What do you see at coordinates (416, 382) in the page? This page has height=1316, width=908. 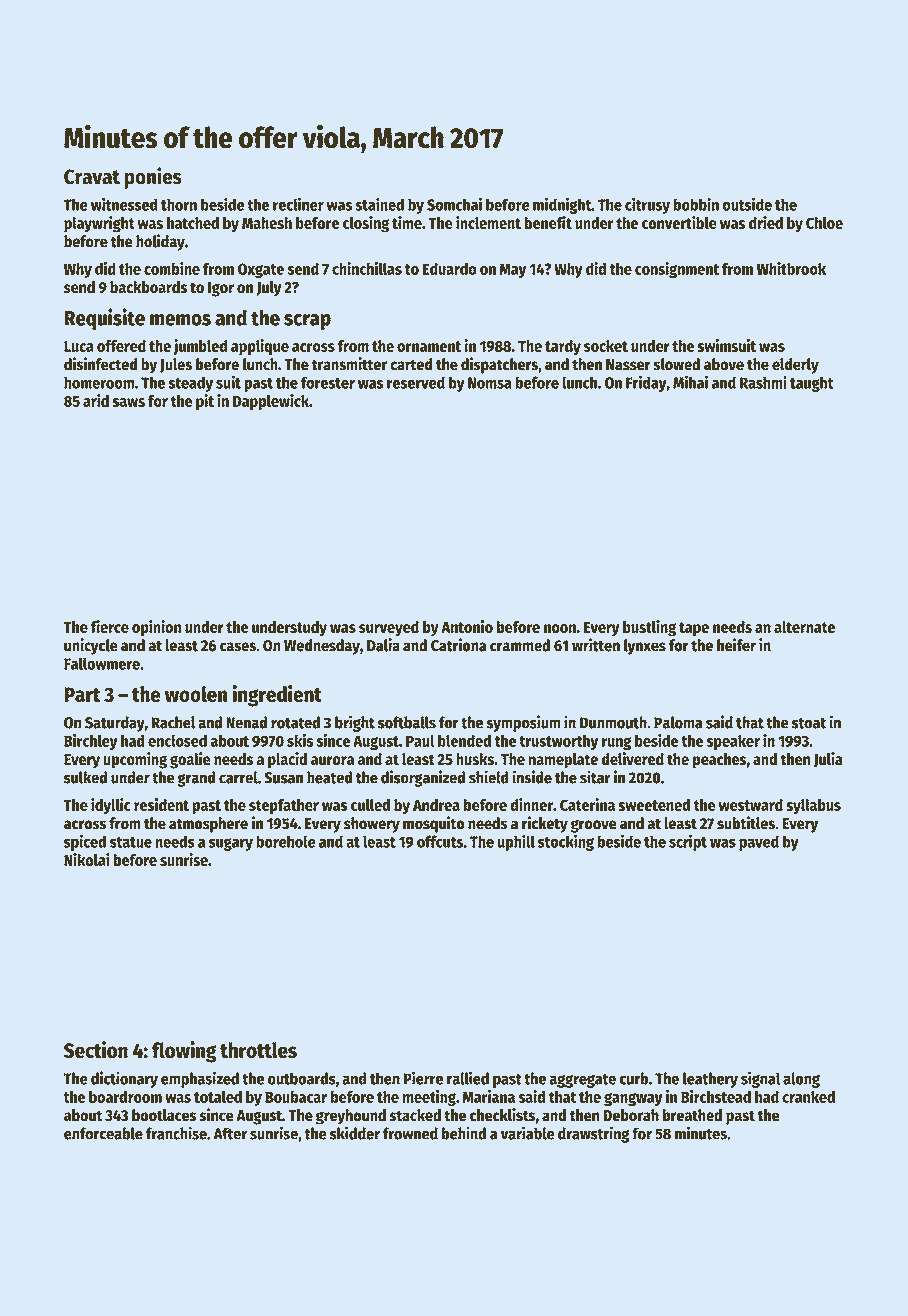 I see `reserved` at bounding box center [416, 382].
